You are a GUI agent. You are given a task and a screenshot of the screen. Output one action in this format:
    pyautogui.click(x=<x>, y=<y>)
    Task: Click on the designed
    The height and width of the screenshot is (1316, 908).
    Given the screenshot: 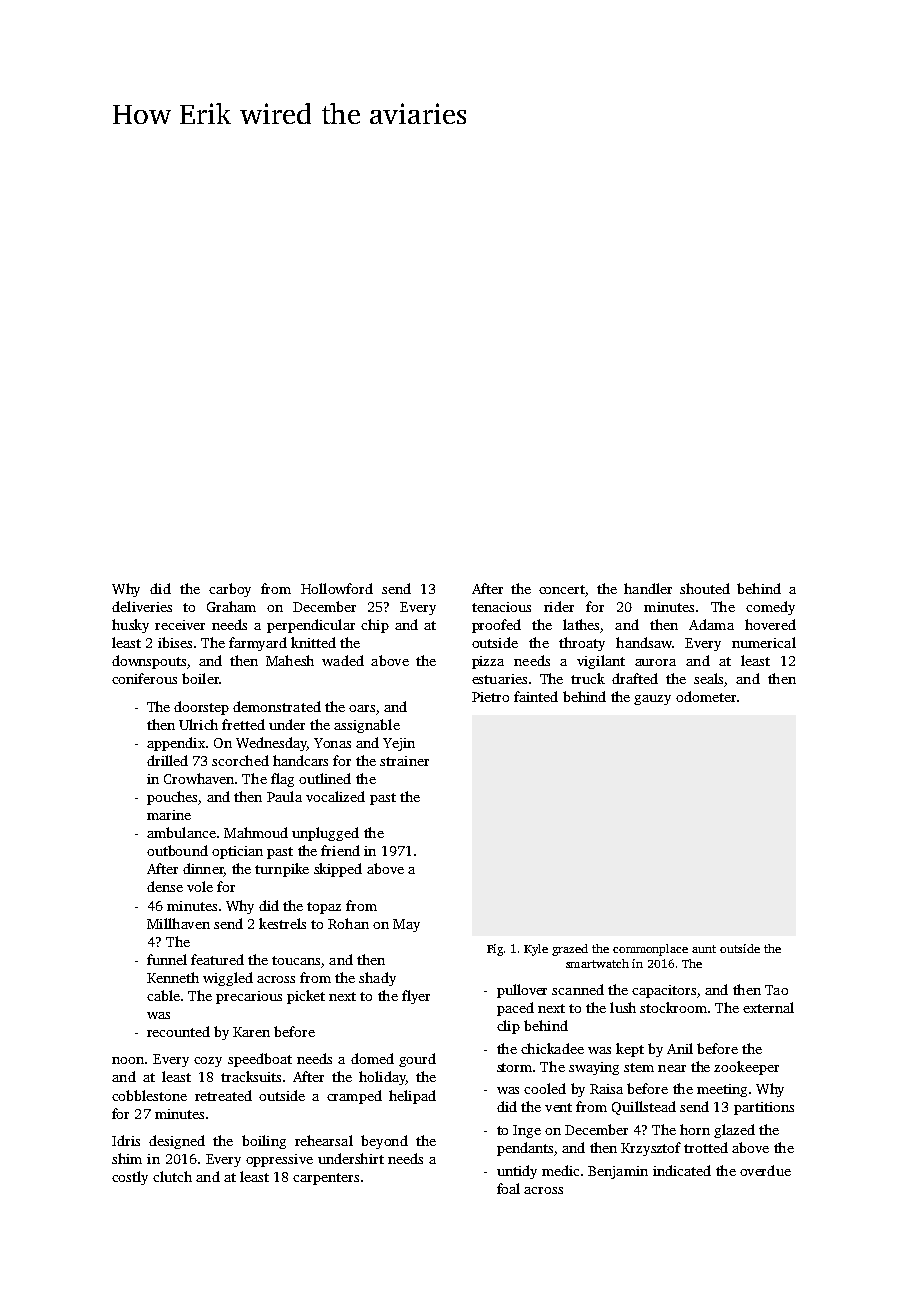 What is the action you would take?
    pyautogui.click(x=177, y=1142)
